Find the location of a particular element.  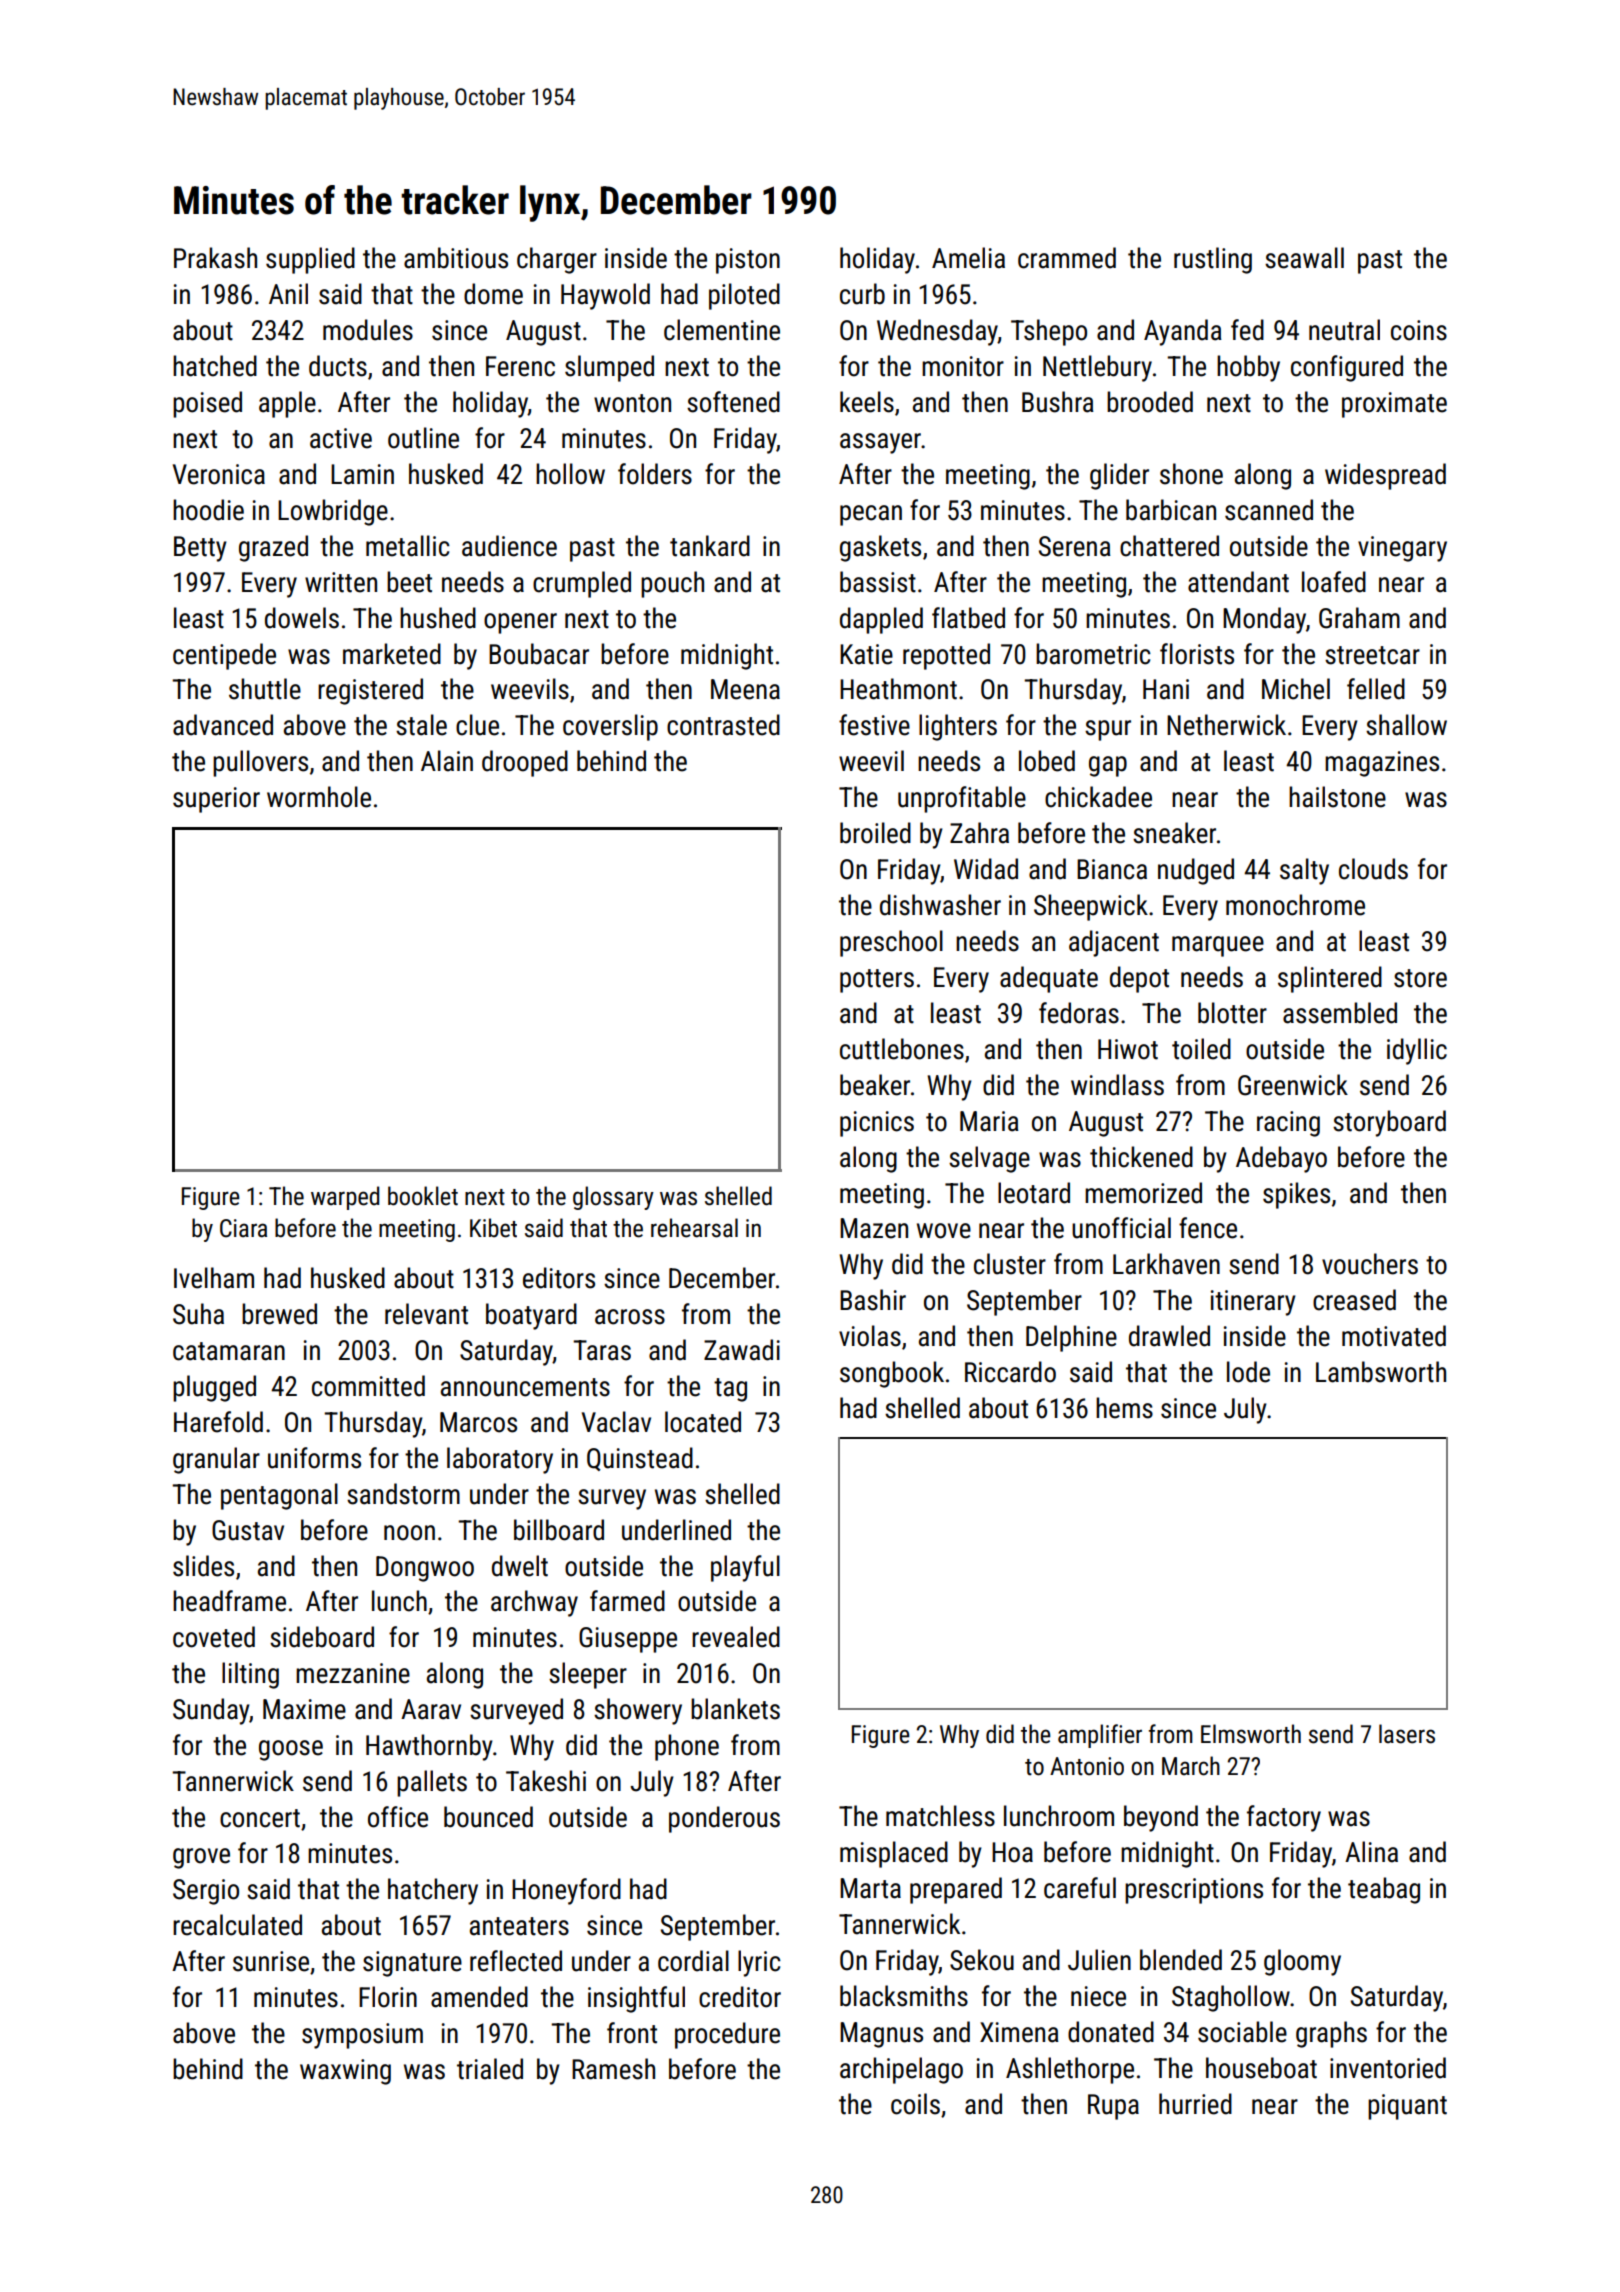

rustling is located at coordinates (1213, 260).
